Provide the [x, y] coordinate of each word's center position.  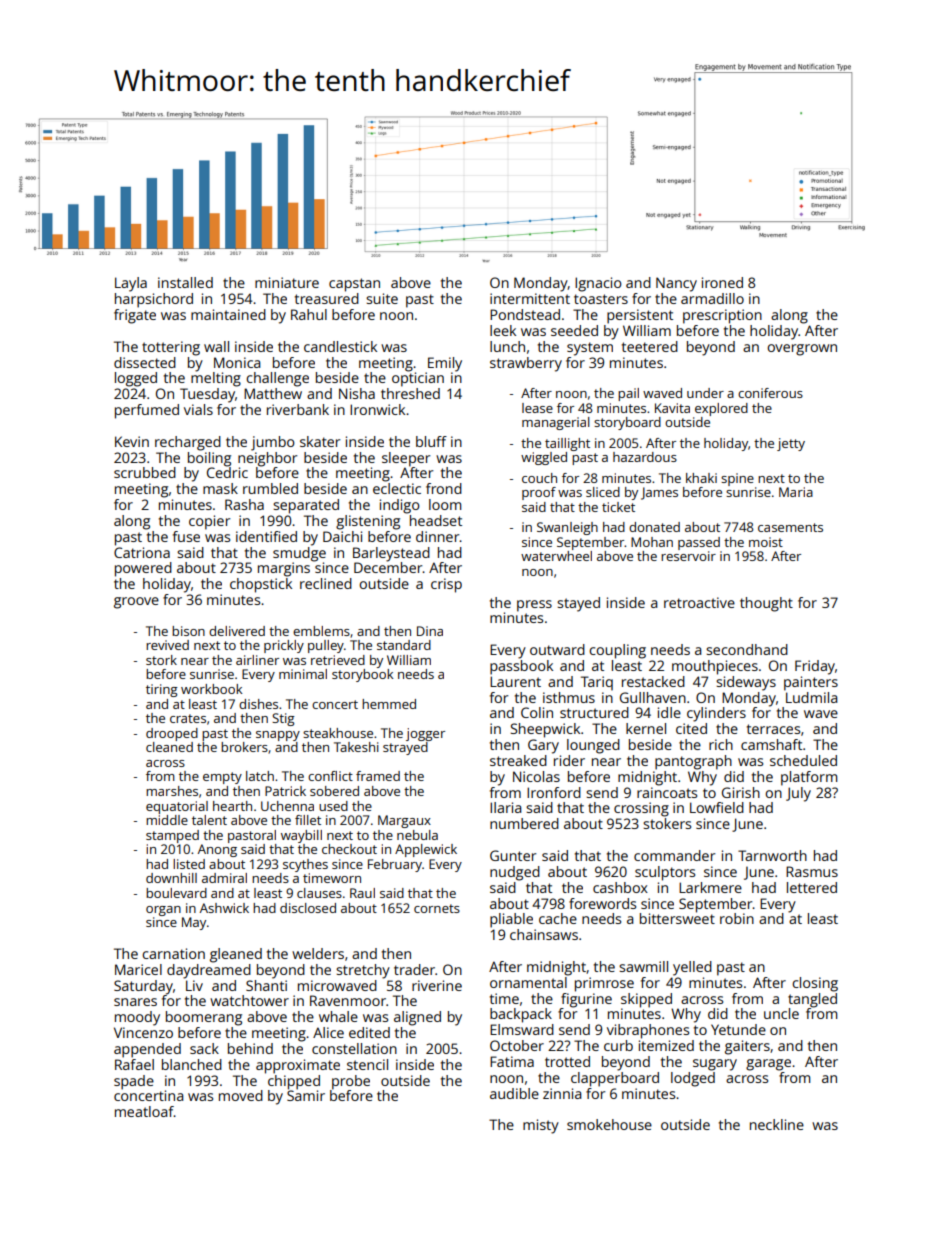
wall [216, 346]
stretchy [363, 971]
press [534, 606]
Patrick [285, 791]
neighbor [267, 459]
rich [721, 744]
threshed [410, 393]
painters [811, 683]
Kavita [672, 408]
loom [445, 504]
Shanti [266, 985]
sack [204, 1048]
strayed [405, 748]
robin [737, 918]
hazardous [645, 457]
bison [188, 631]
